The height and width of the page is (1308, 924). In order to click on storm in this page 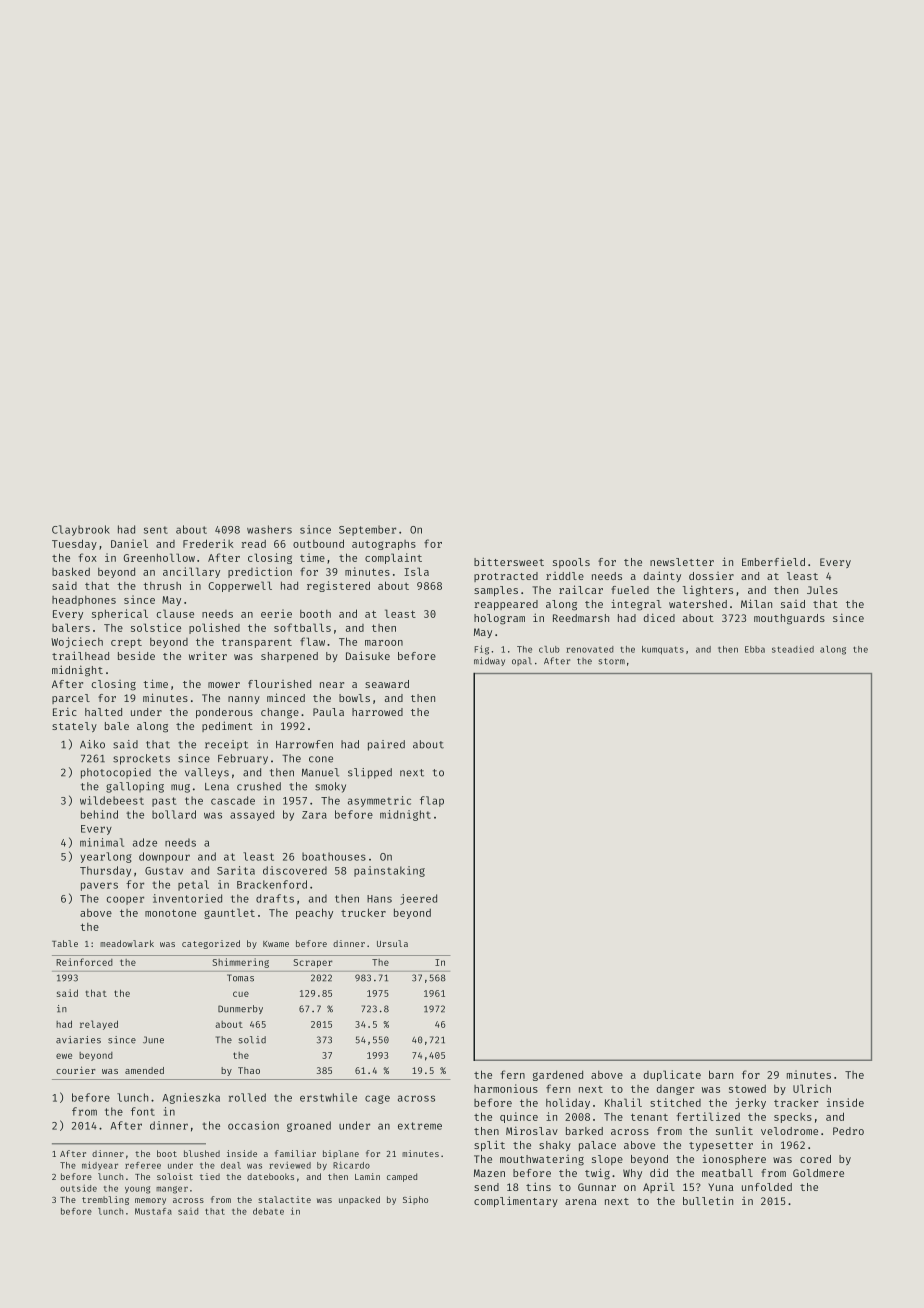, I will do `click(611, 661)`.
